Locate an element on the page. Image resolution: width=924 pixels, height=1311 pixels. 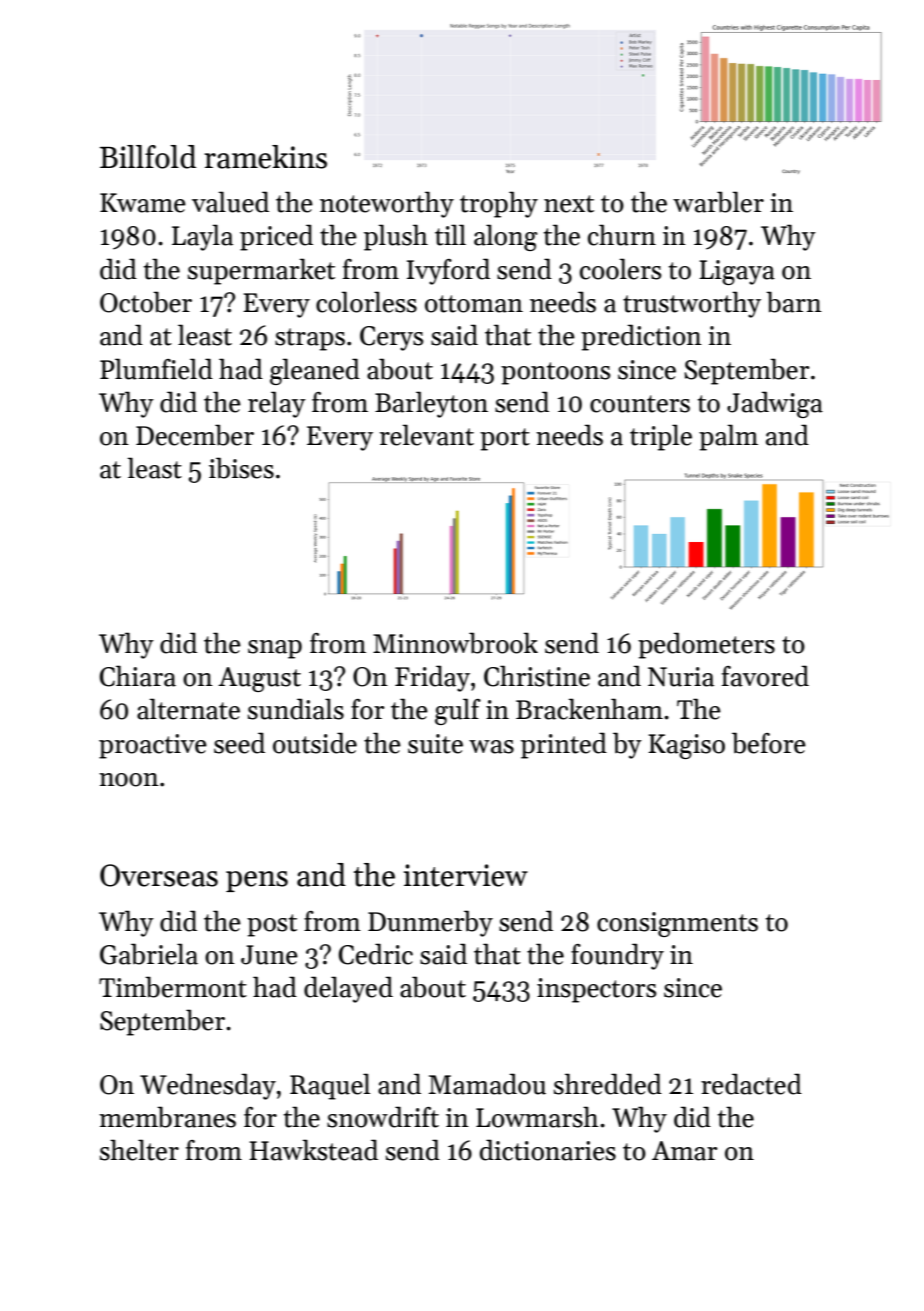
Minnowbrook is located at coordinates (455, 643).
